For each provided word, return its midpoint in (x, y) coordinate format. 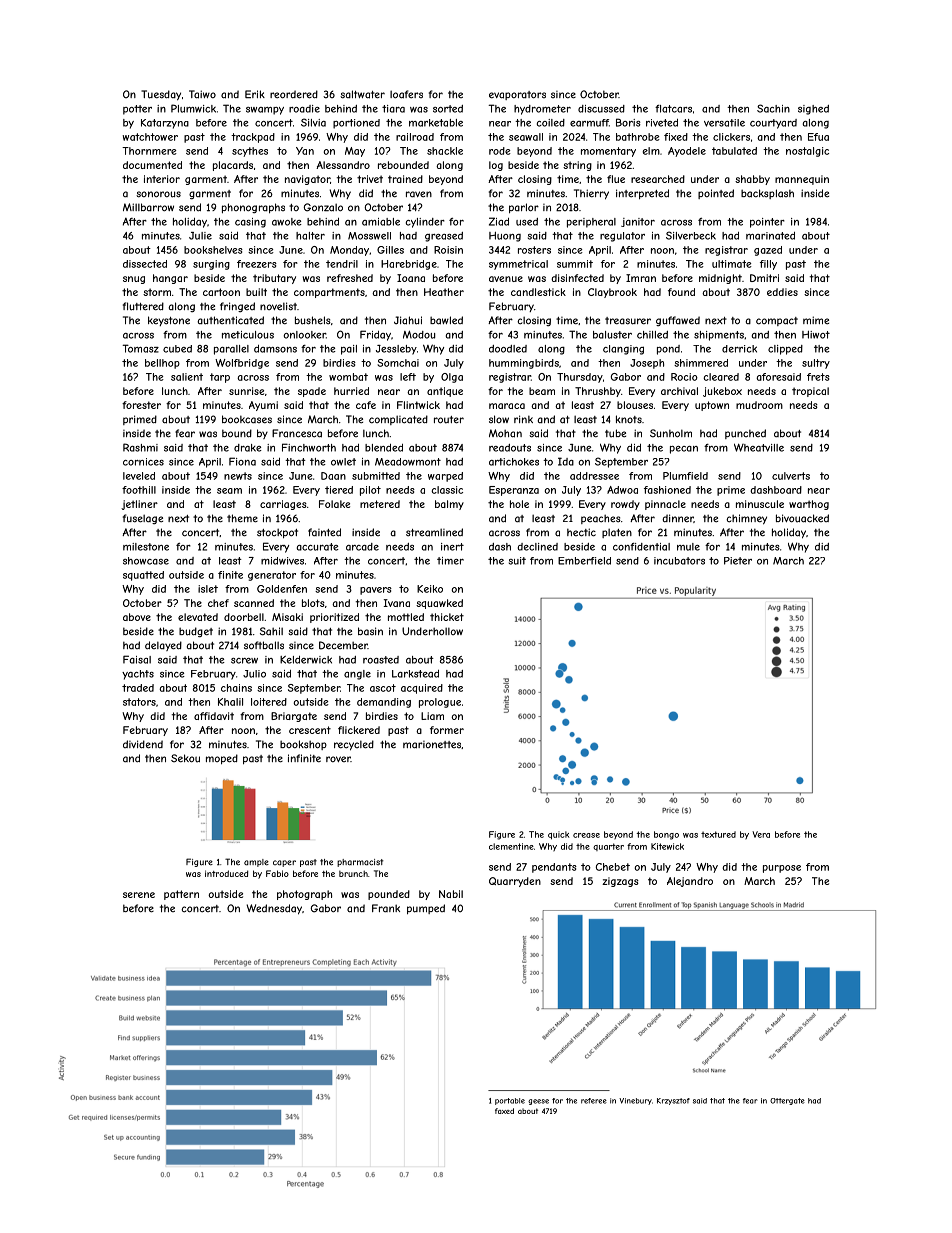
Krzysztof (673, 1101)
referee (594, 1101)
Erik (255, 94)
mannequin (802, 180)
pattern (181, 895)
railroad (415, 137)
